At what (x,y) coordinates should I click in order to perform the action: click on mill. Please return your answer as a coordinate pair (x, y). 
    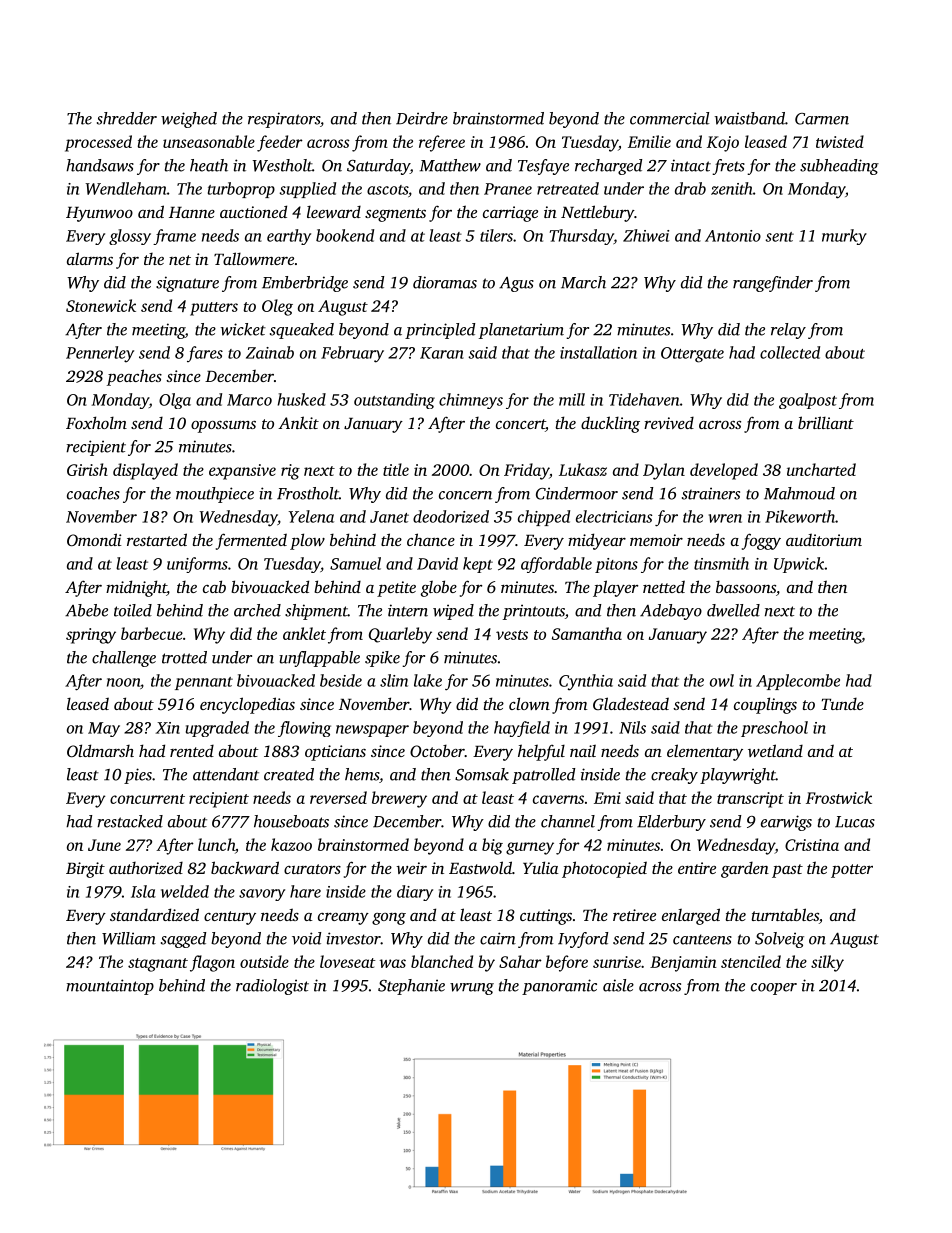
    Looking at the image, I should click on (572, 399).
